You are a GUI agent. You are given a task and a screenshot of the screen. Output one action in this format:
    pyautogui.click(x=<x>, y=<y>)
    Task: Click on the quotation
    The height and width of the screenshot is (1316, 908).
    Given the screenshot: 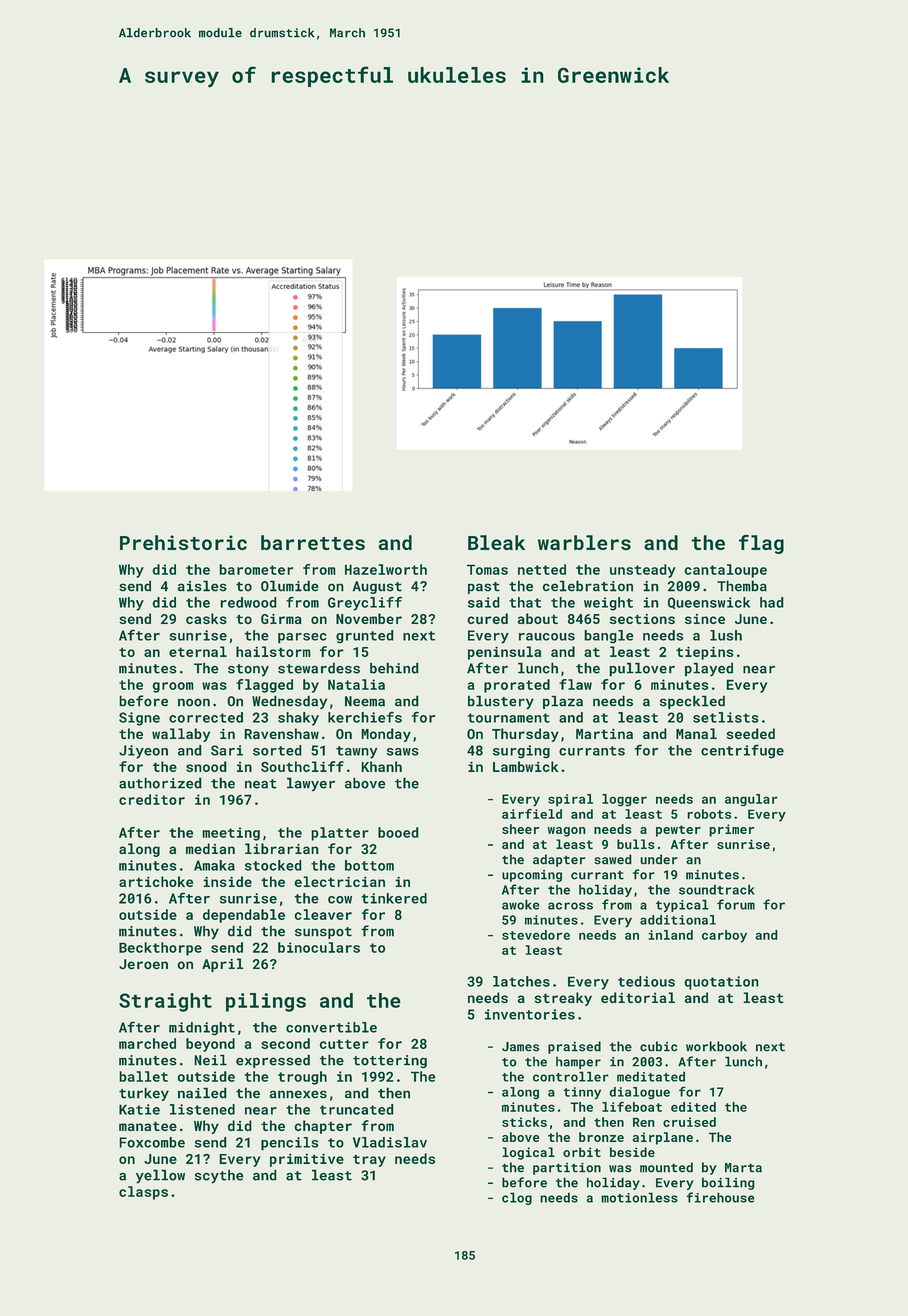 What is the action you would take?
    pyautogui.click(x=721, y=983)
